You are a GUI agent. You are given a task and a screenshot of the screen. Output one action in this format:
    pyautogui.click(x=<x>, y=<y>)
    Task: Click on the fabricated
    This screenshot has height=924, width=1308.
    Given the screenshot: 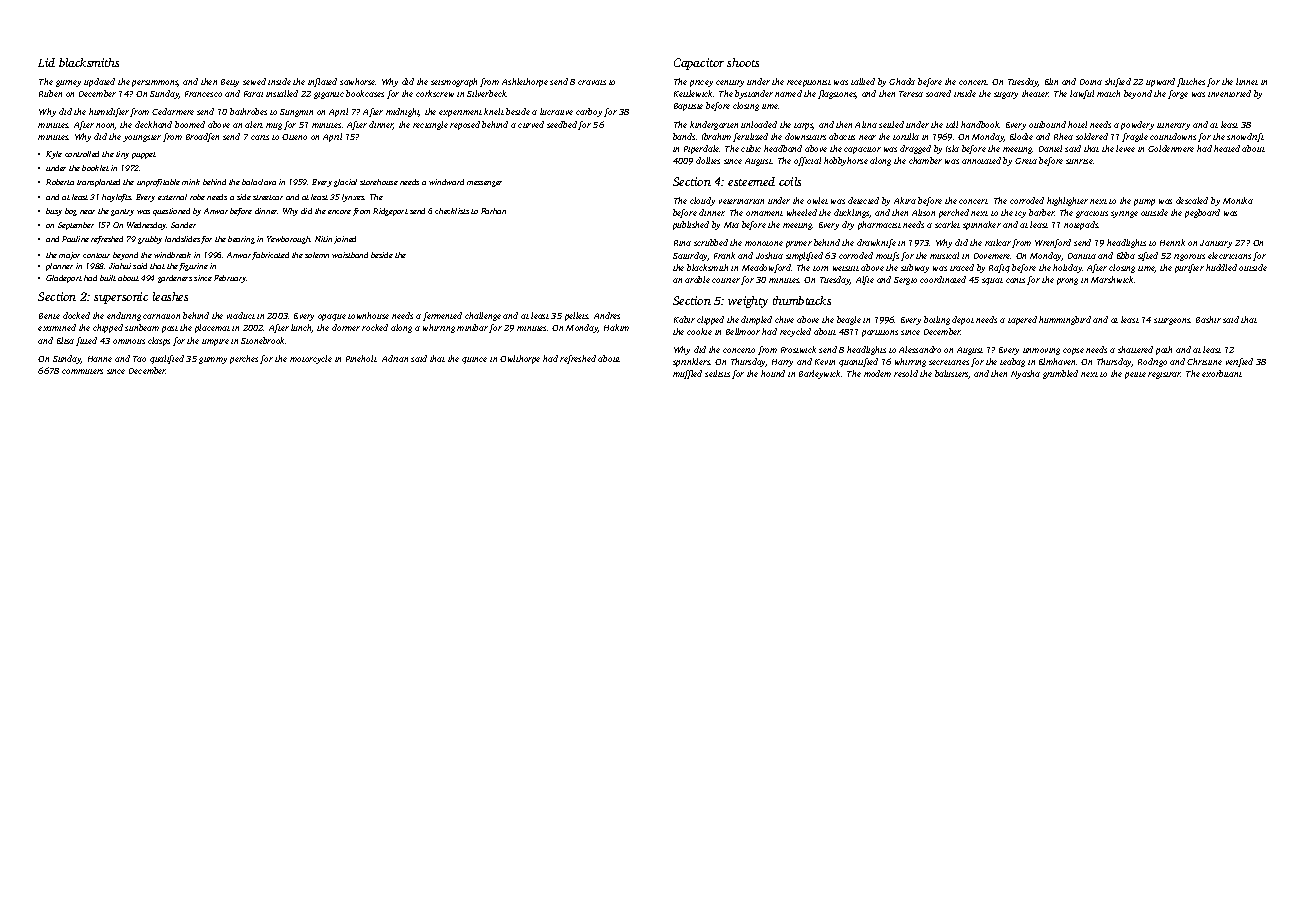 What is the action you would take?
    pyautogui.click(x=270, y=256)
